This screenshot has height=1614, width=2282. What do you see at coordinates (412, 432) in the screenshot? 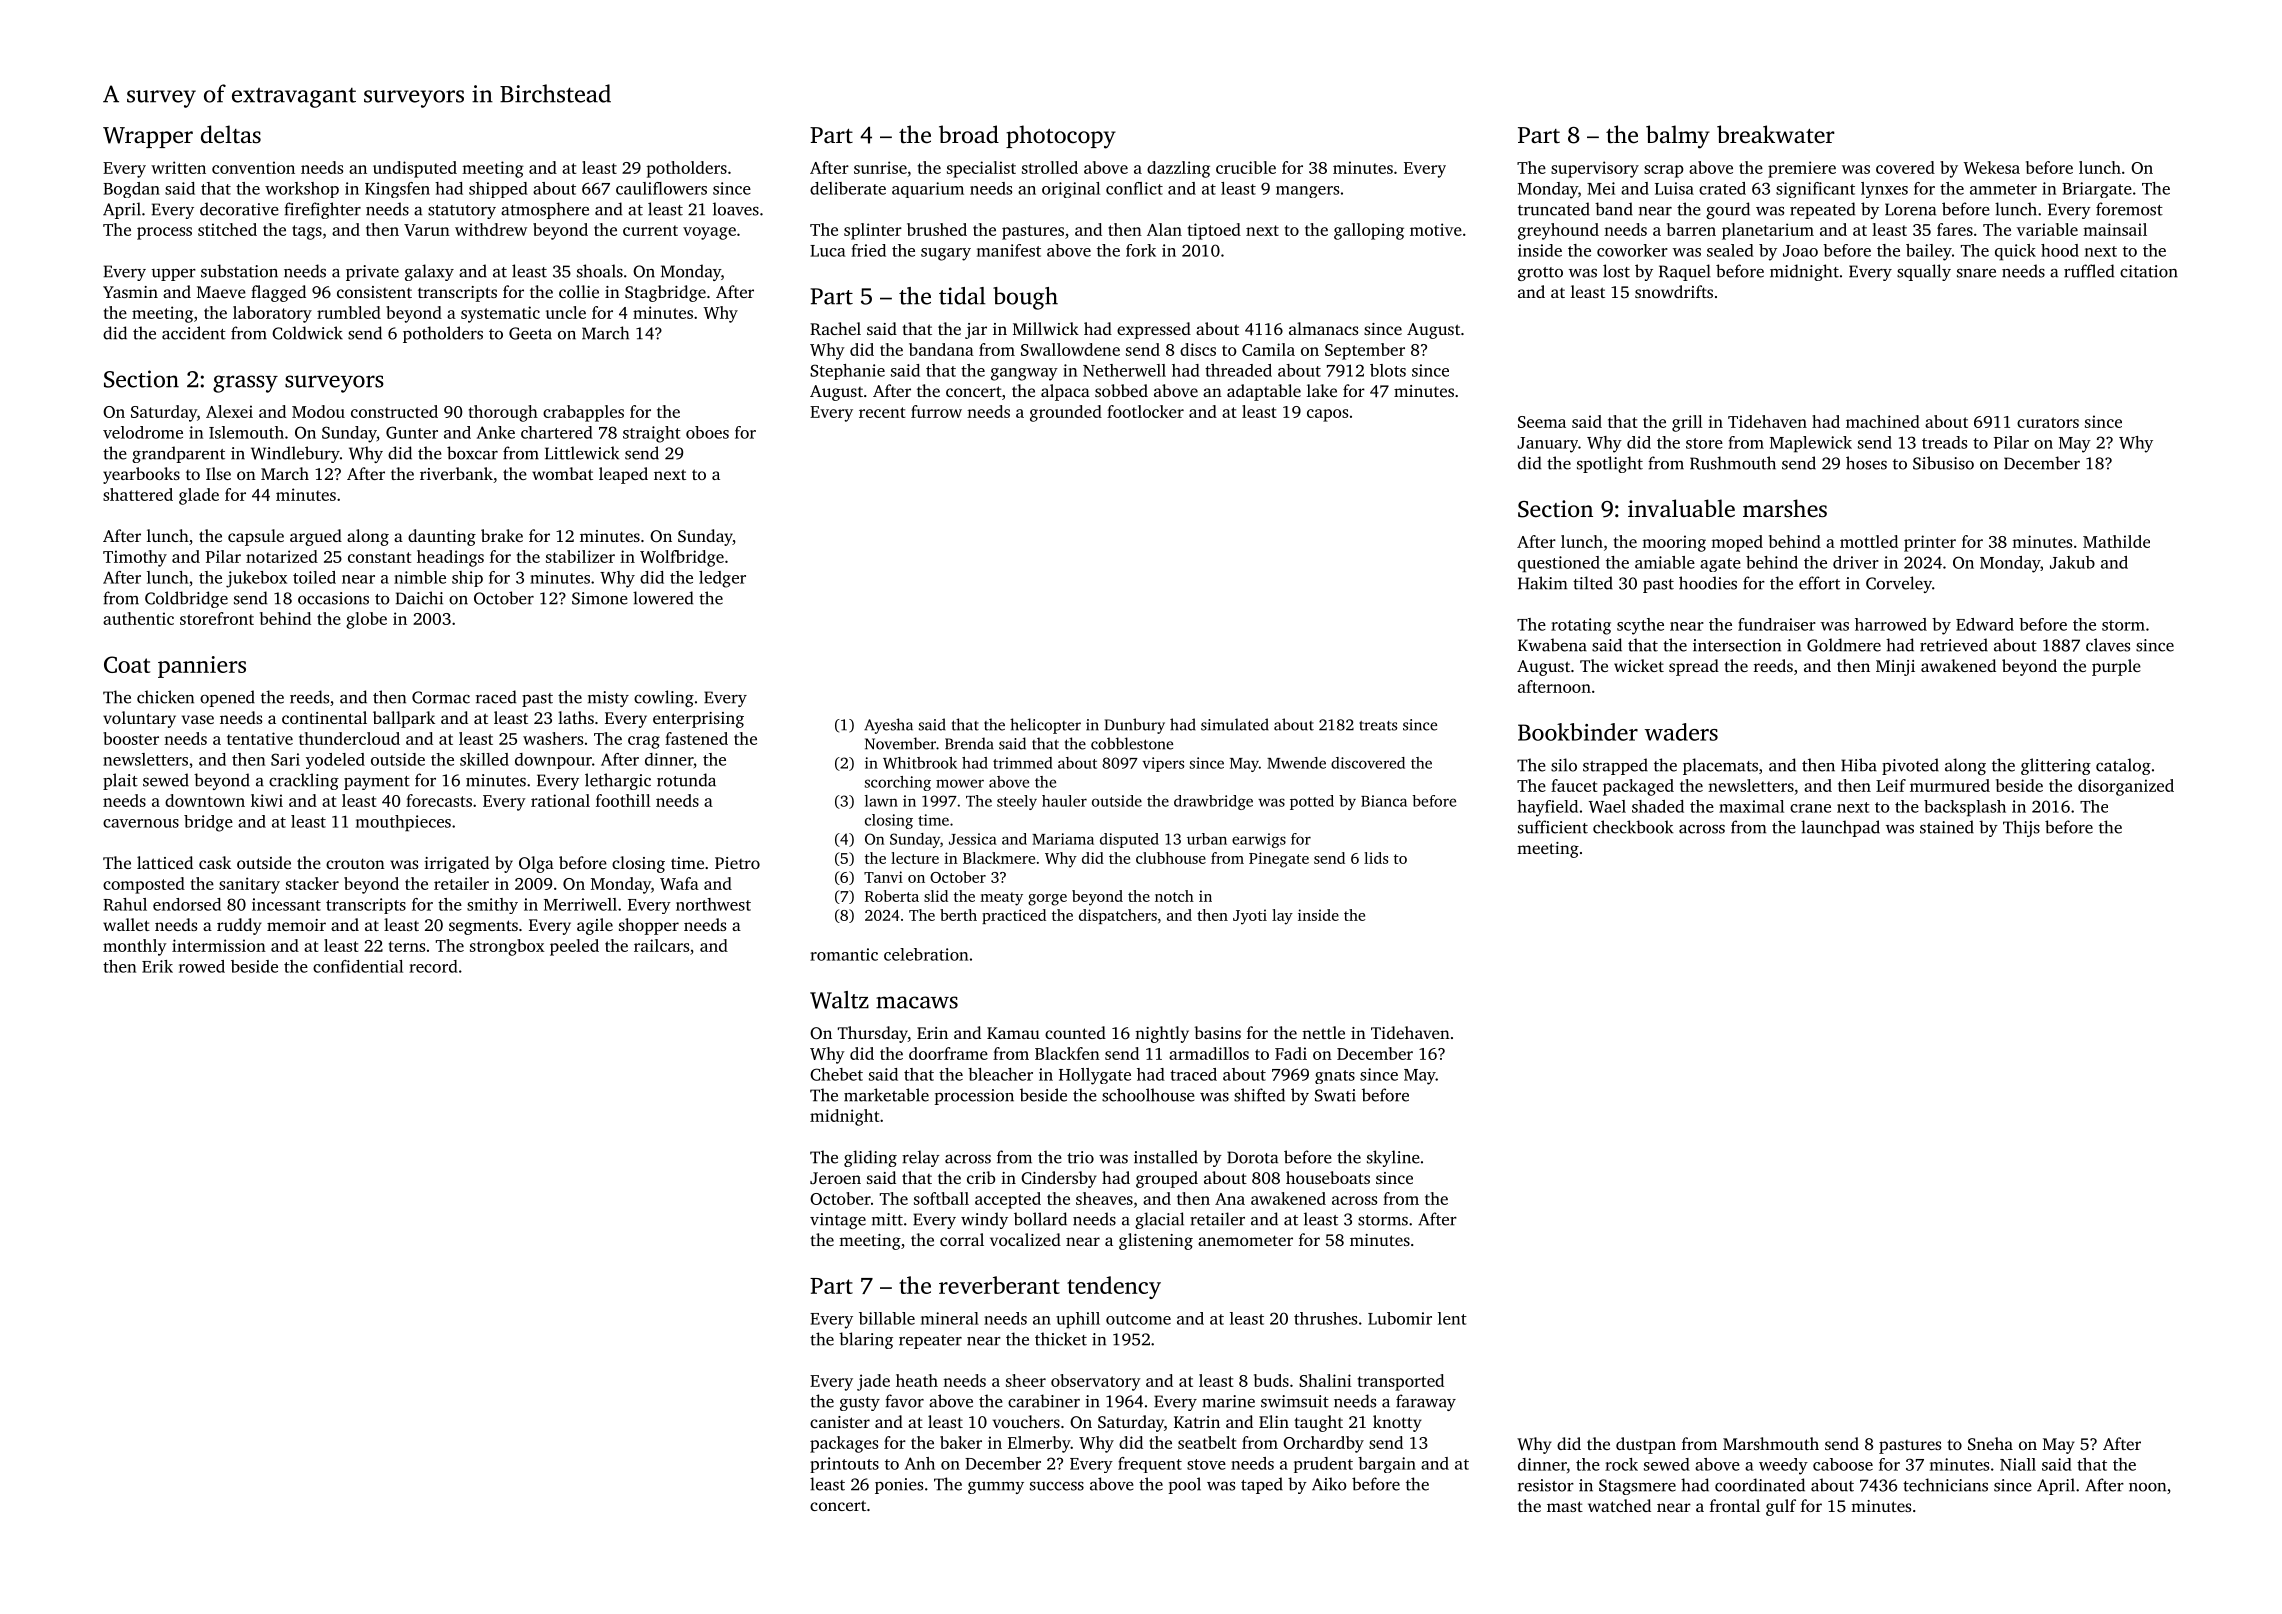
I see `Gunter` at bounding box center [412, 432].
